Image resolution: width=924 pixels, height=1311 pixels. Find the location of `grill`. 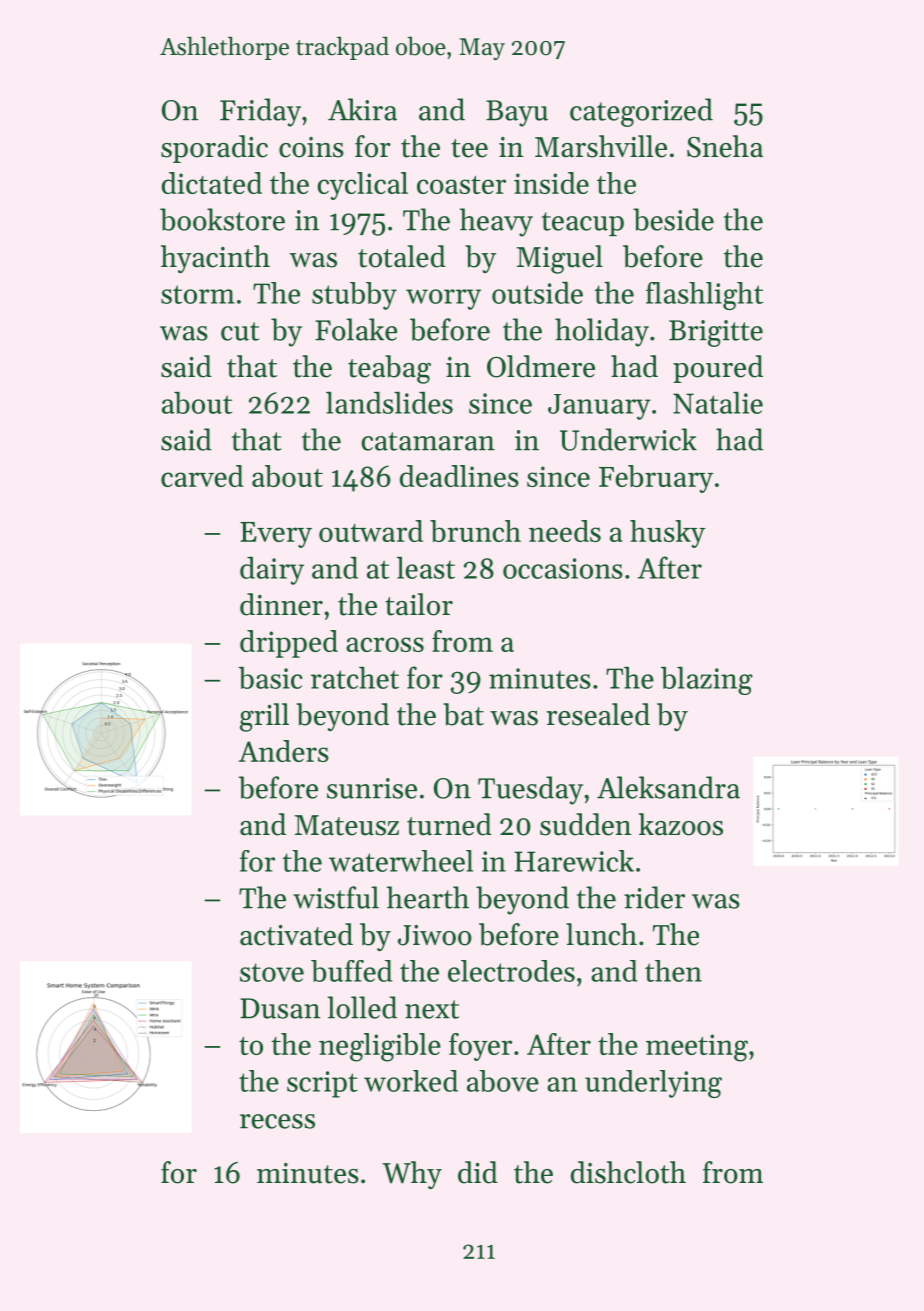

grill is located at coordinates (264, 717).
